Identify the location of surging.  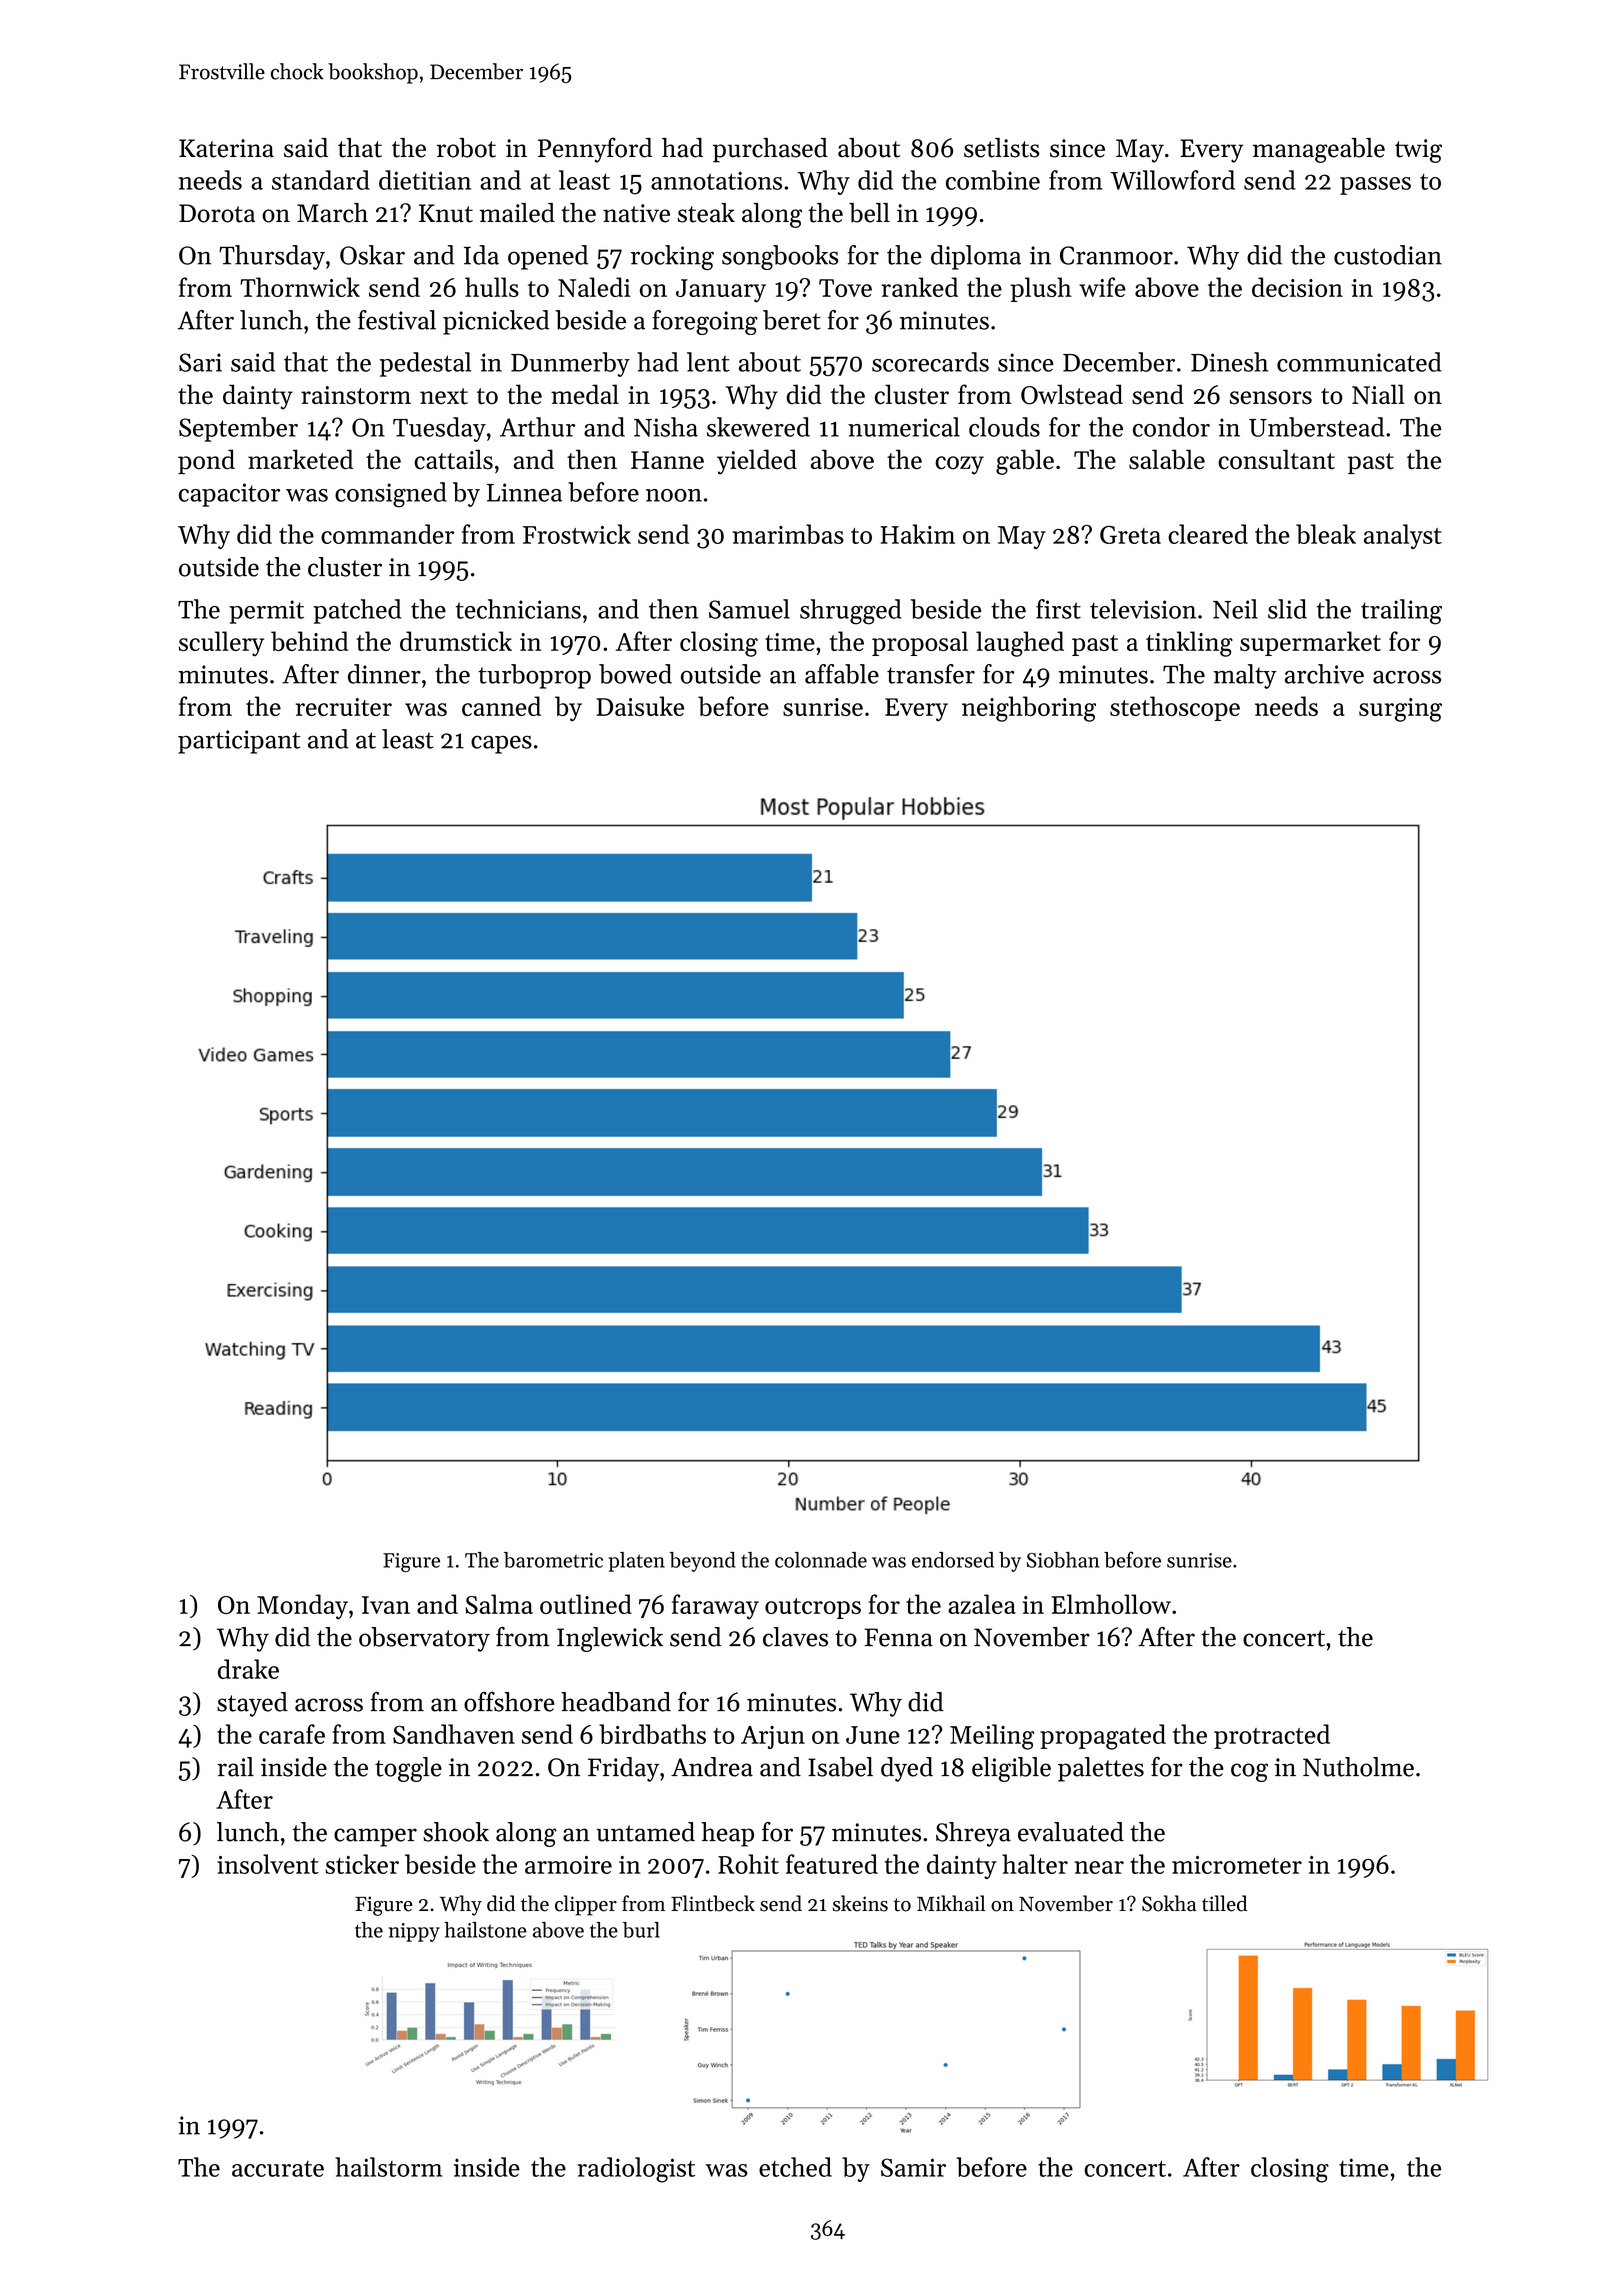
(1400, 710).
